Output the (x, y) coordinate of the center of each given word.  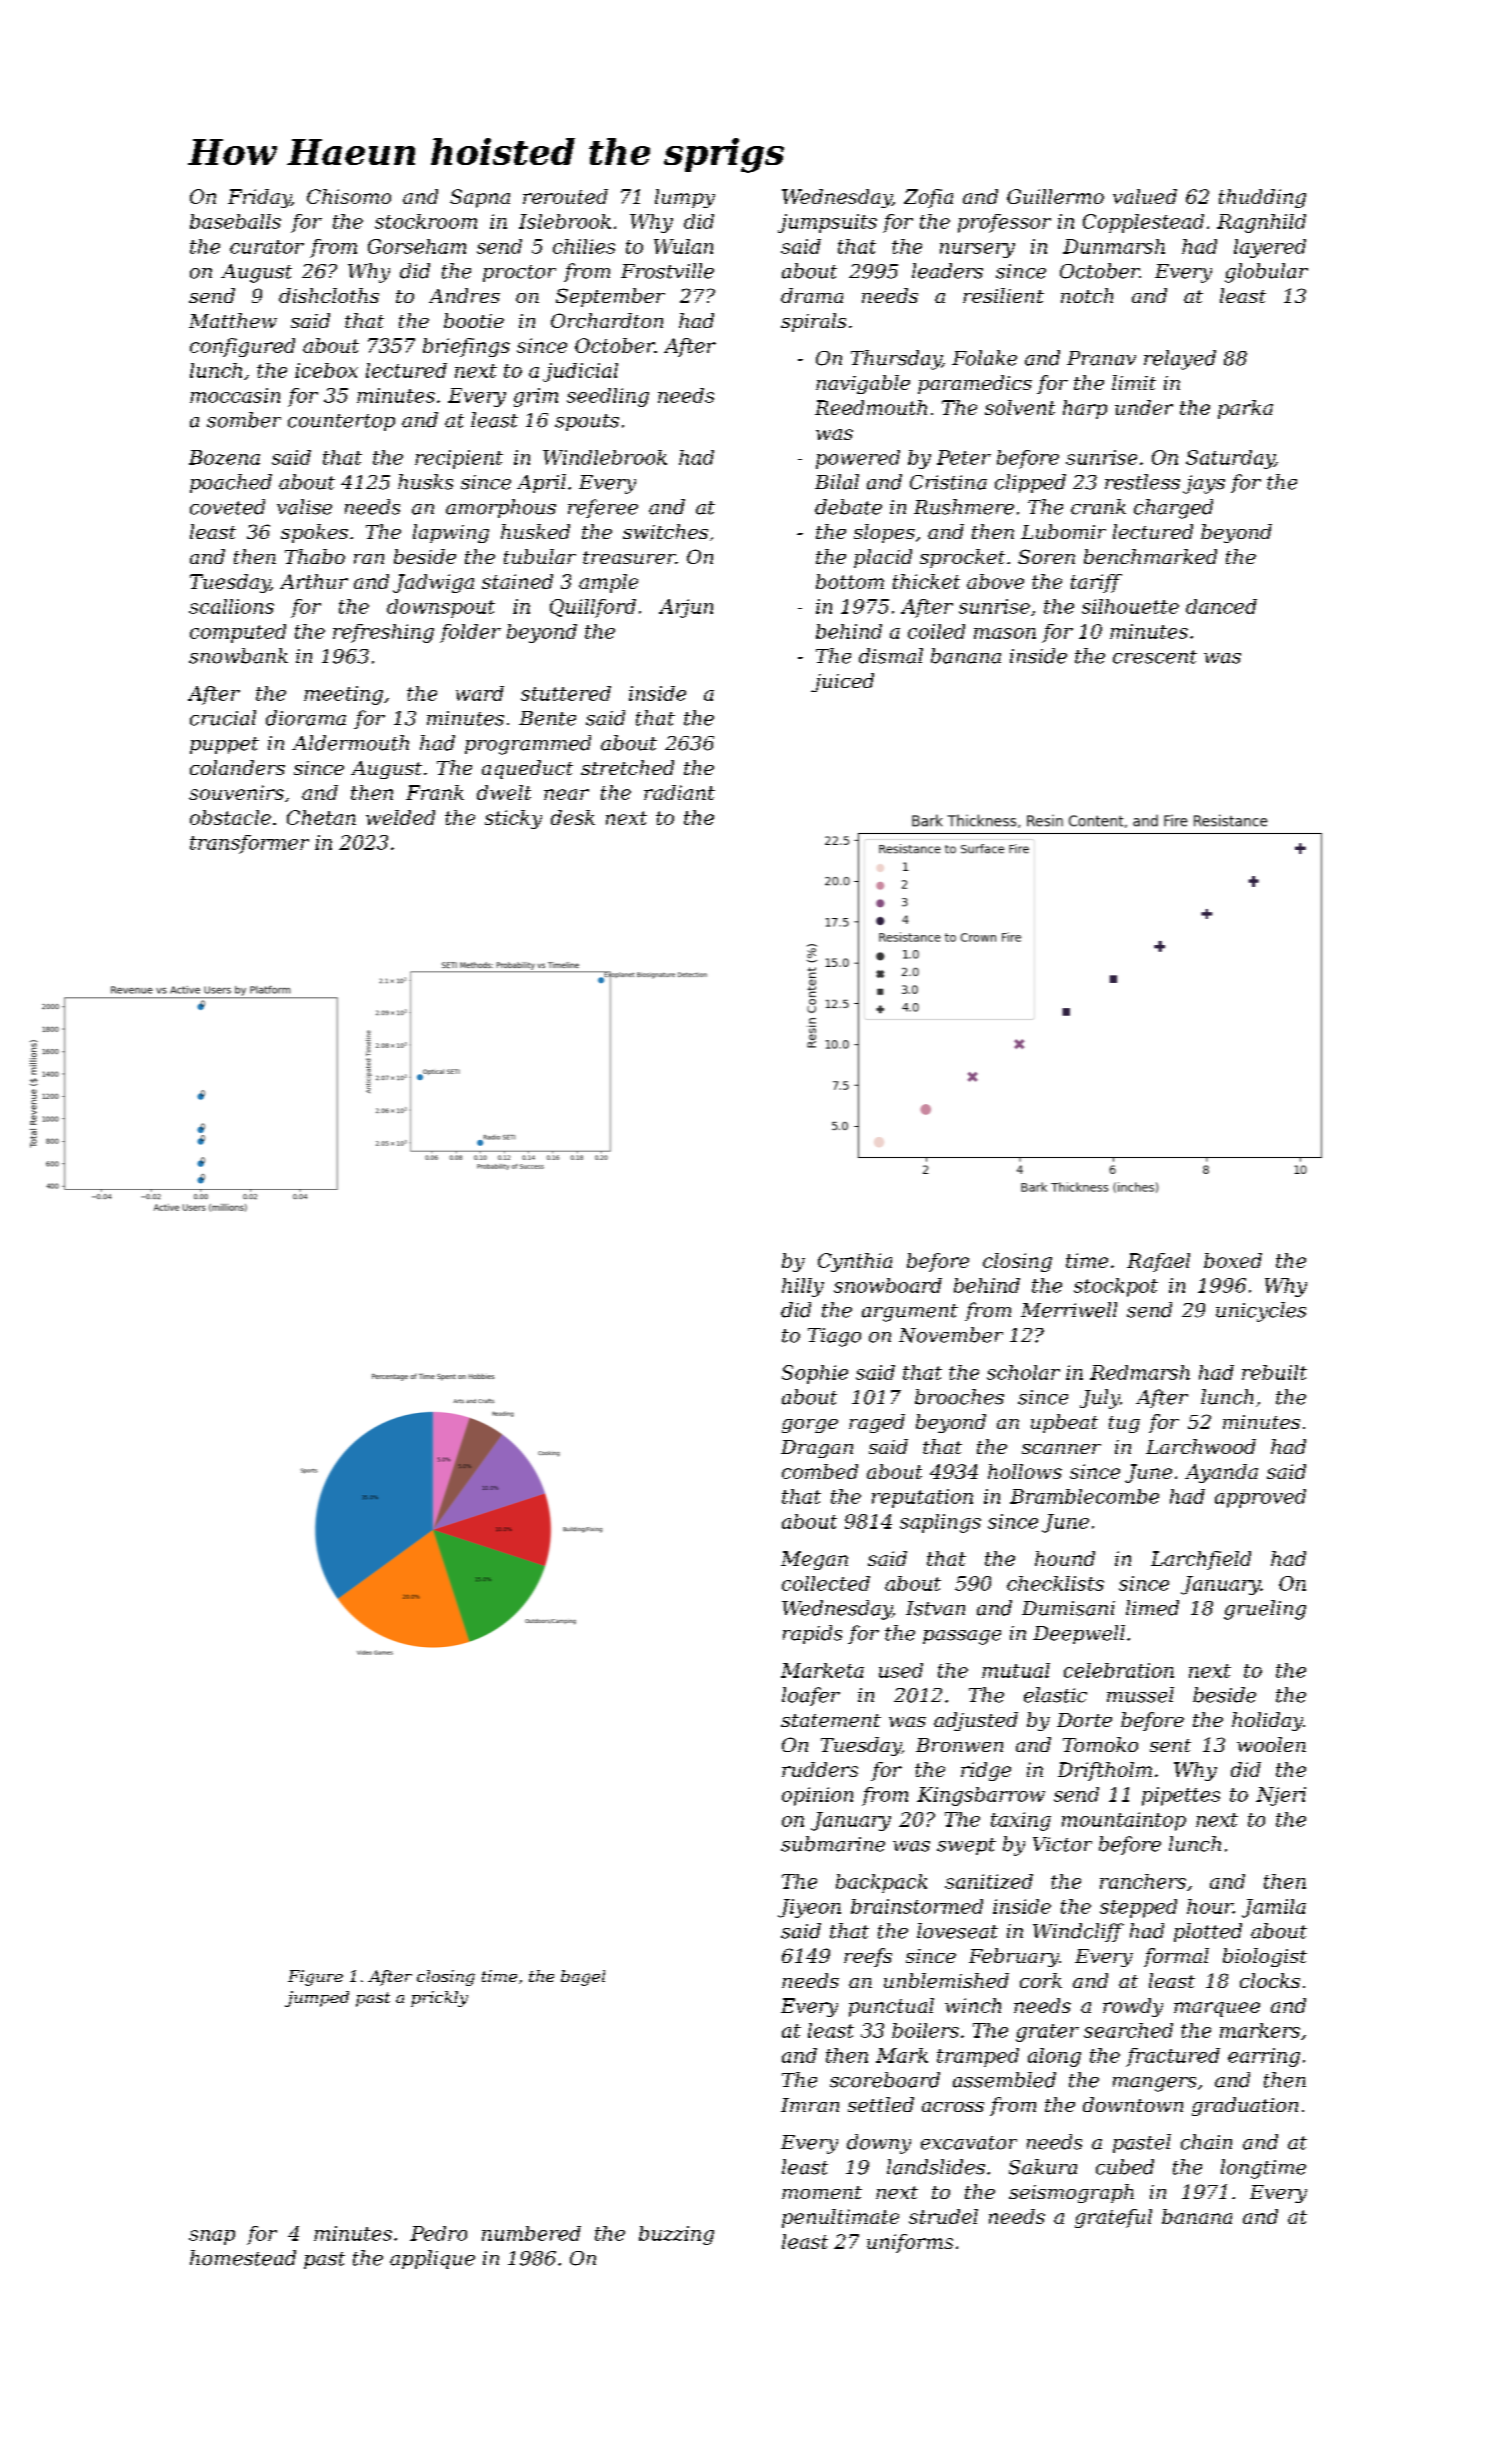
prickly (439, 1999)
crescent (1155, 657)
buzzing (676, 2235)
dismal (891, 656)
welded (400, 817)
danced (1221, 606)
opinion (817, 1796)
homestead (243, 2258)
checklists (1055, 1583)
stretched (627, 767)
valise (304, 507)
